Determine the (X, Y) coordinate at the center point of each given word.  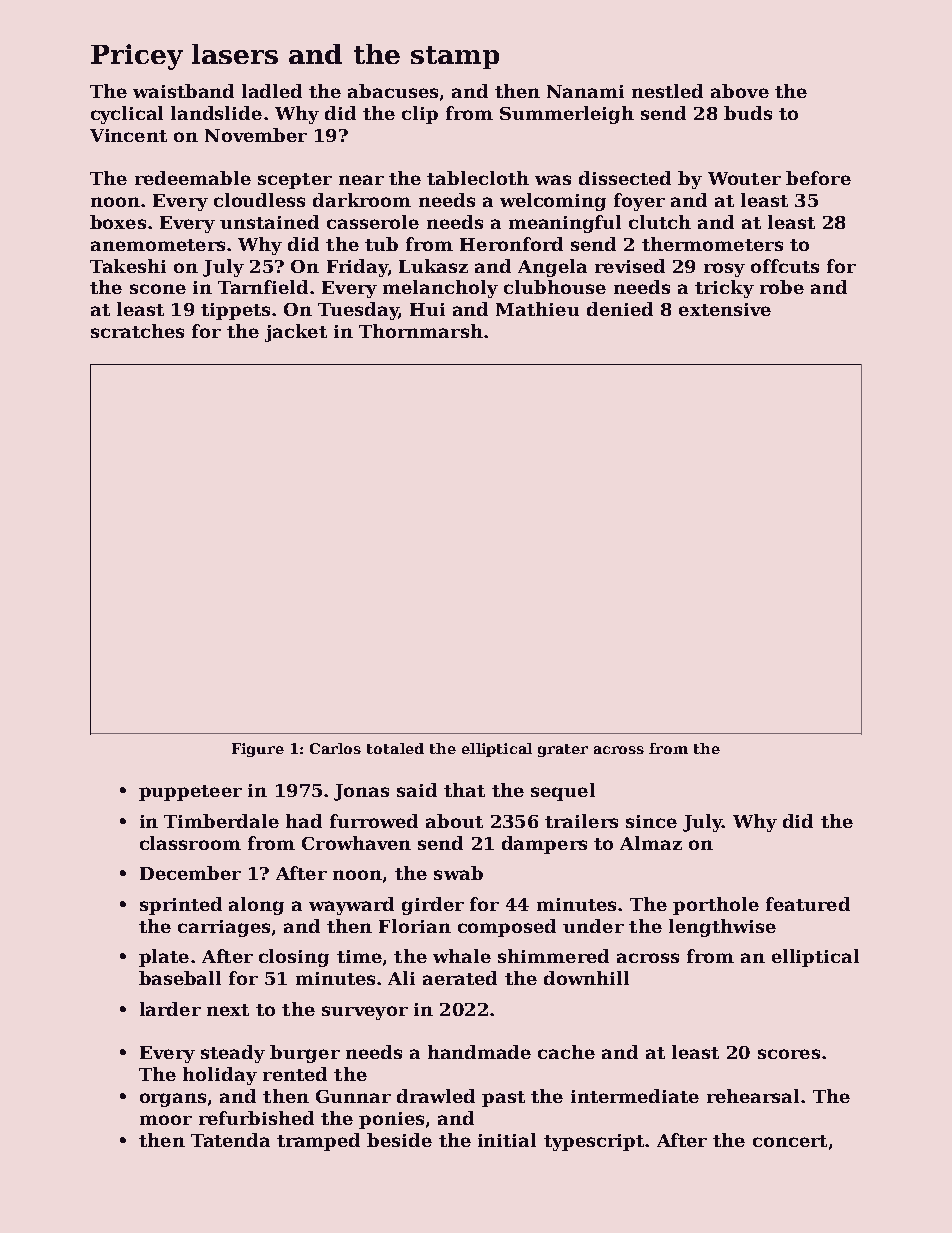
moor (166, 1120)
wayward (351, 906)
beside (399, 1140)
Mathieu (537, 309)
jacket (296, 333)
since (651, 821)
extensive (725, 309)
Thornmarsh (421, 331)
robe (782, 287)
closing (294, 958)
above (740, 91)
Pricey (137, 57)
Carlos (335, 748)
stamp (455, 57)
